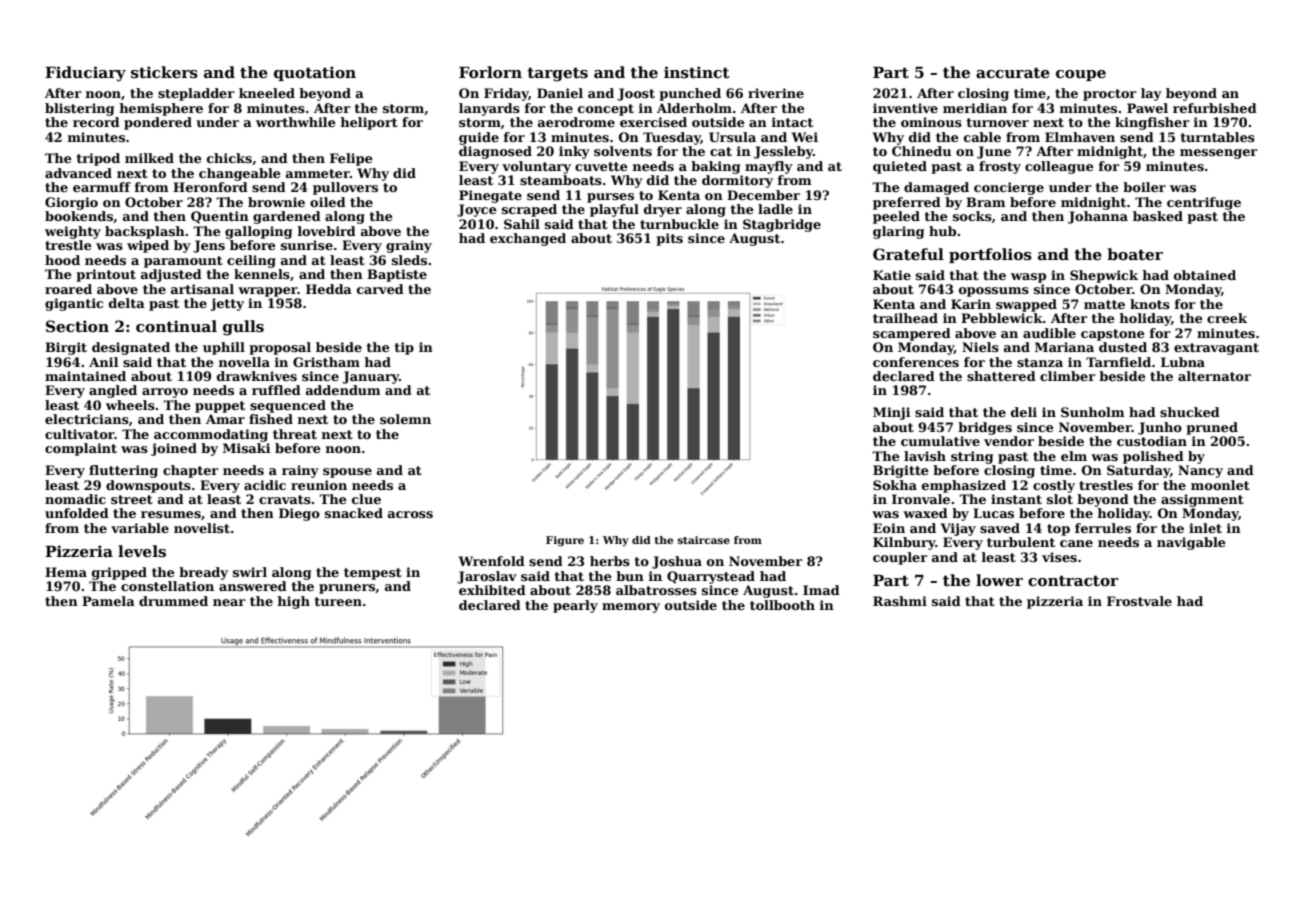 Image resolution: width=1308 pixels, height=924 pixels. What do you see at coordinates (891, 413) in the document?
I see `Minji` at bounding box center [891, 413].
